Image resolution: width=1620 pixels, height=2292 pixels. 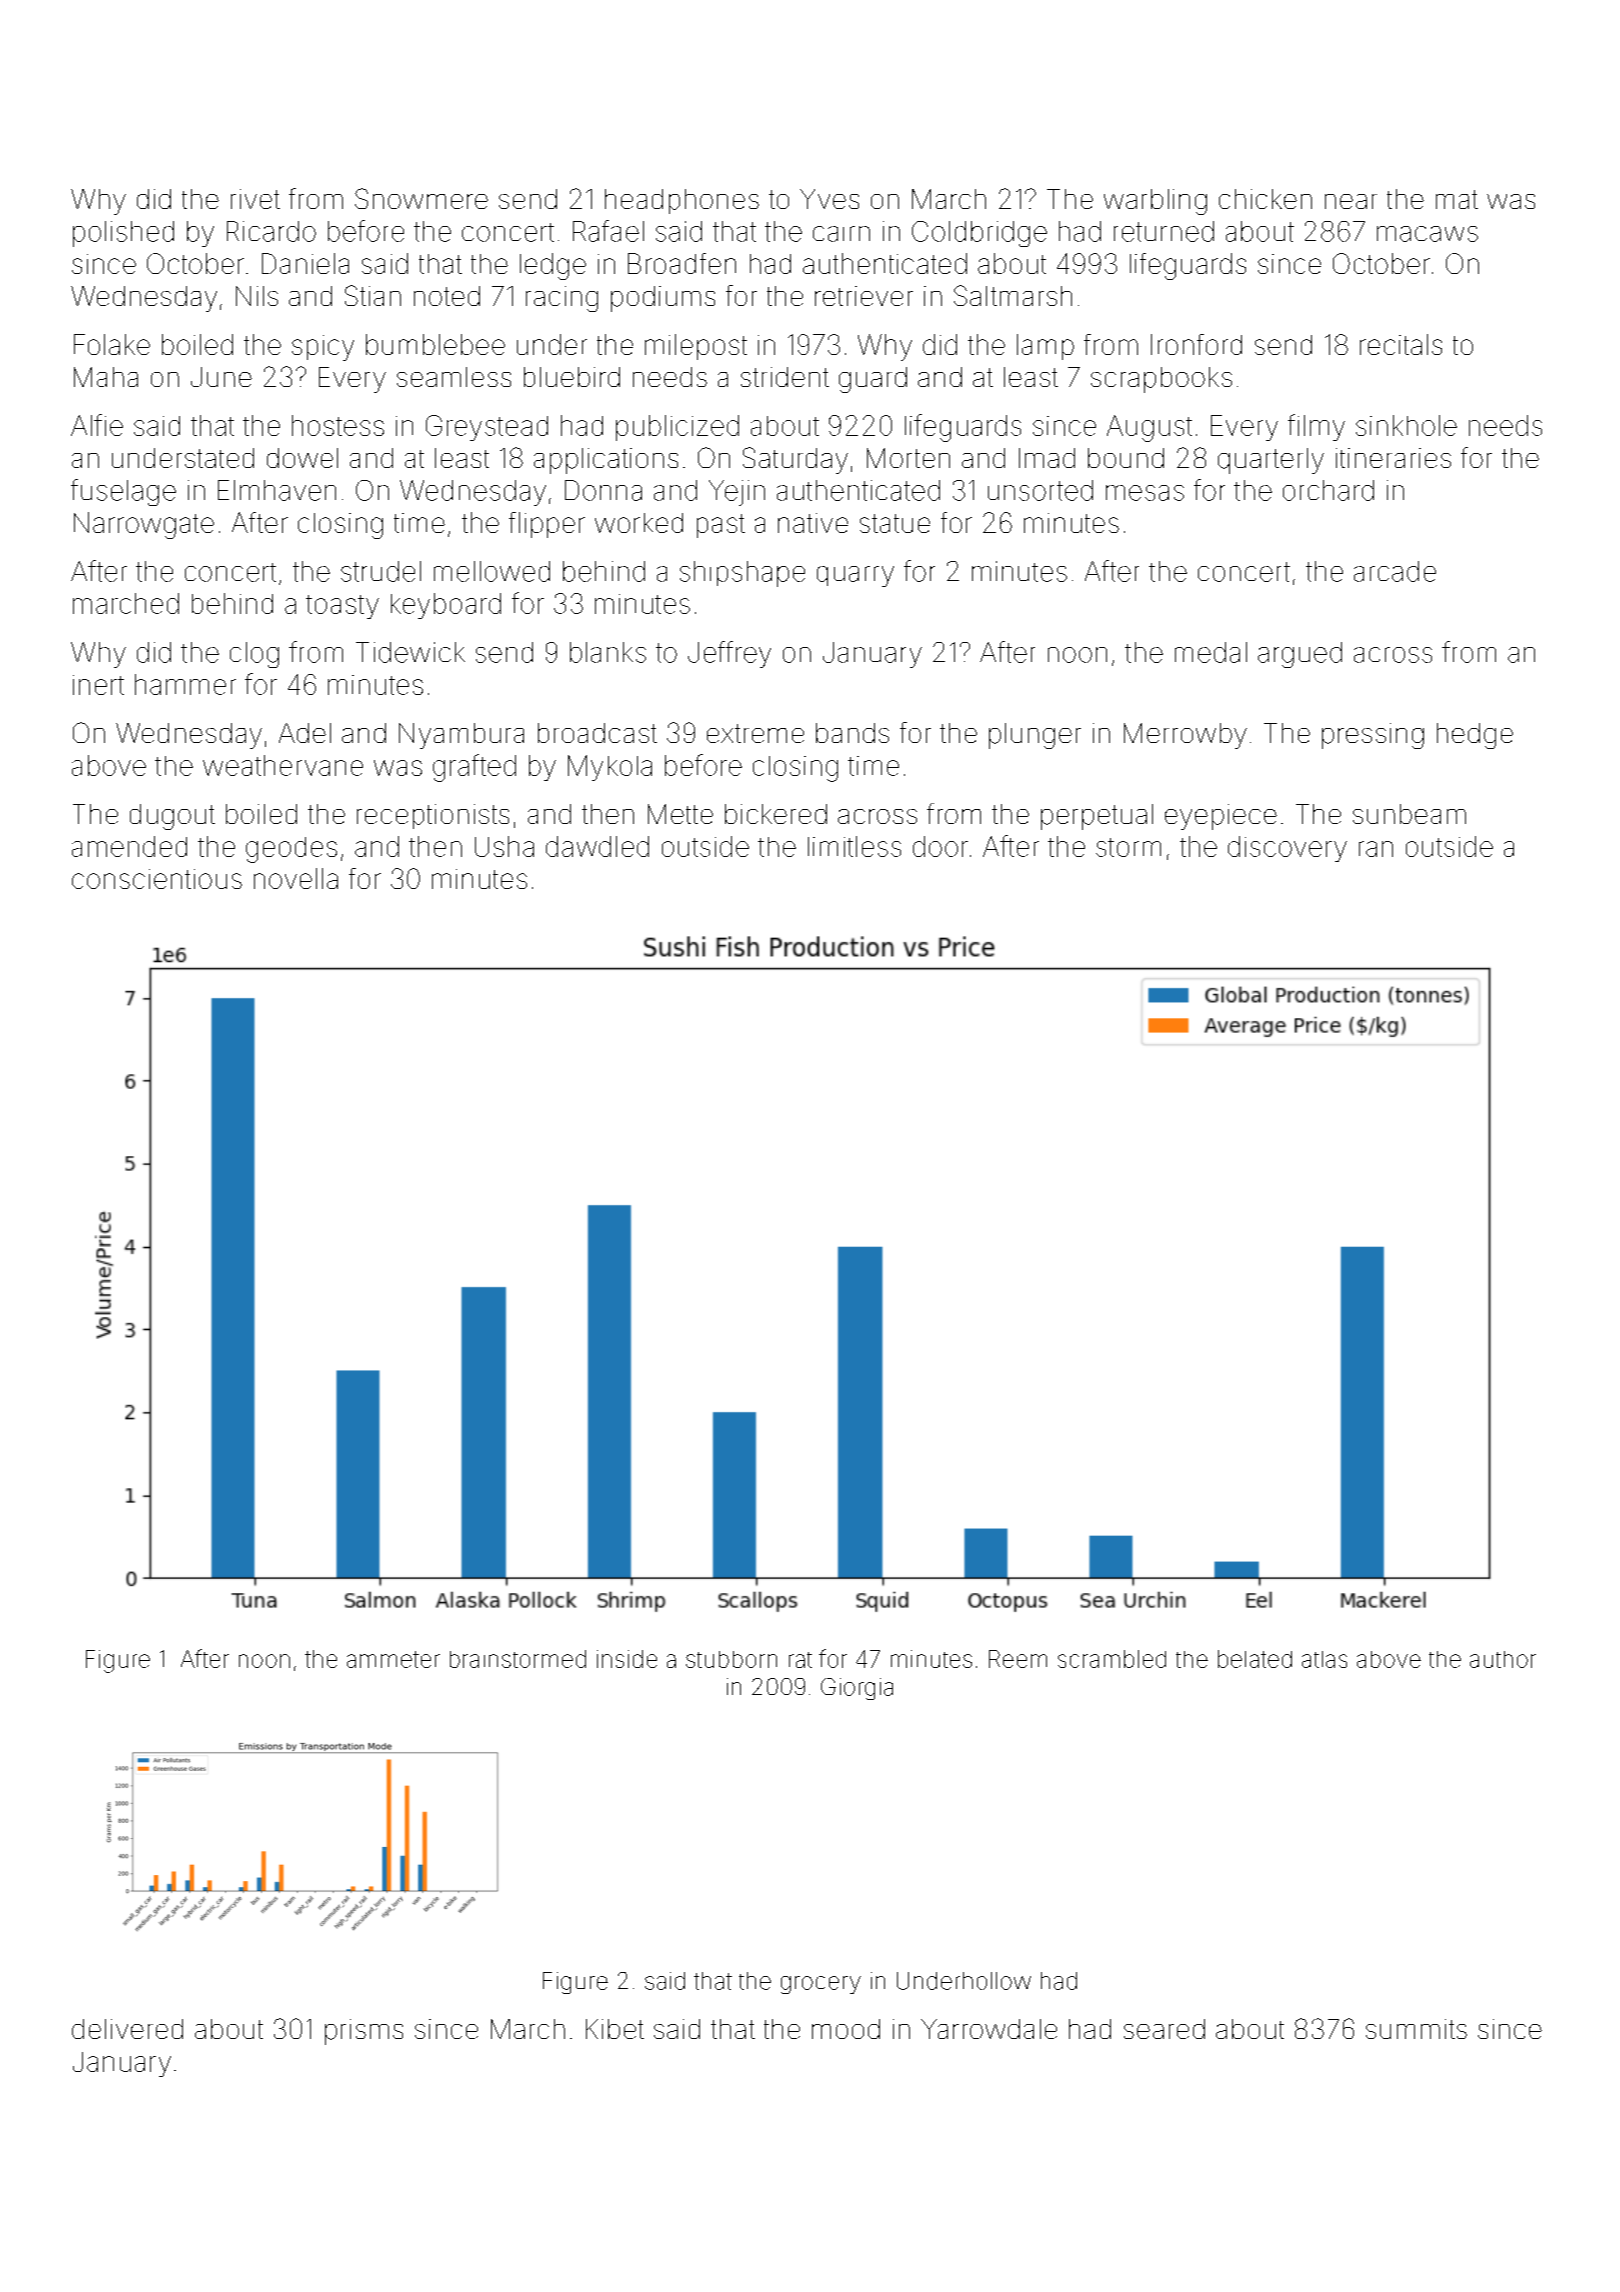 What do you see at coordinates (829, 199) in the image?
I see `Yves` at bounding box center [829, 199].
